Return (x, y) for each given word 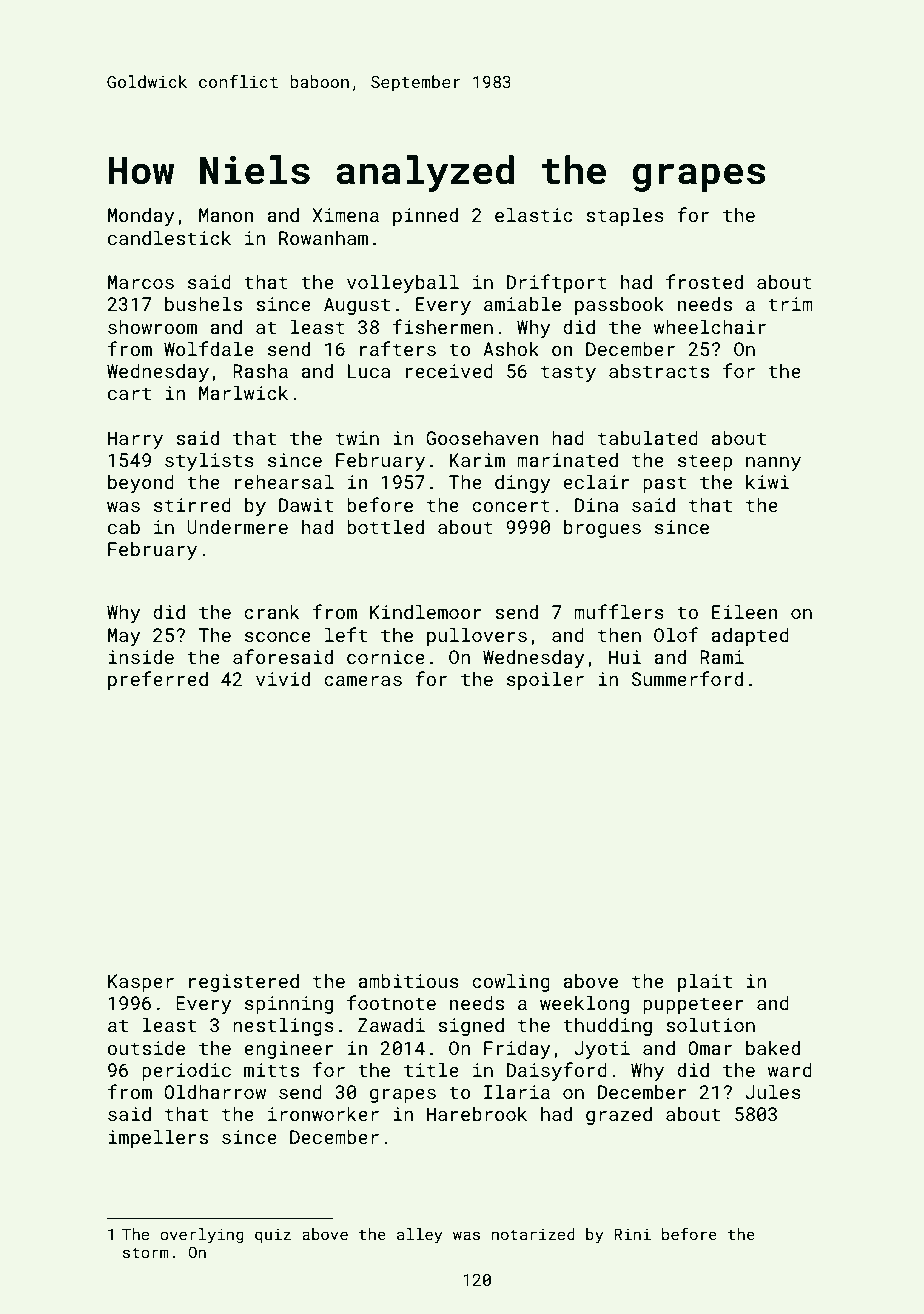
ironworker (323, 1113)
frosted (704, 281)
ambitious (408, 980)
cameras (363, 681)
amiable (522, 303)
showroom (152, 326)
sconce (278, 637)
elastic (534, 214)
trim (790, 304)
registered (244, 983)
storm (146, 1252)
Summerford (687, 678)
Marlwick (243, 392)
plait (705, 982)
